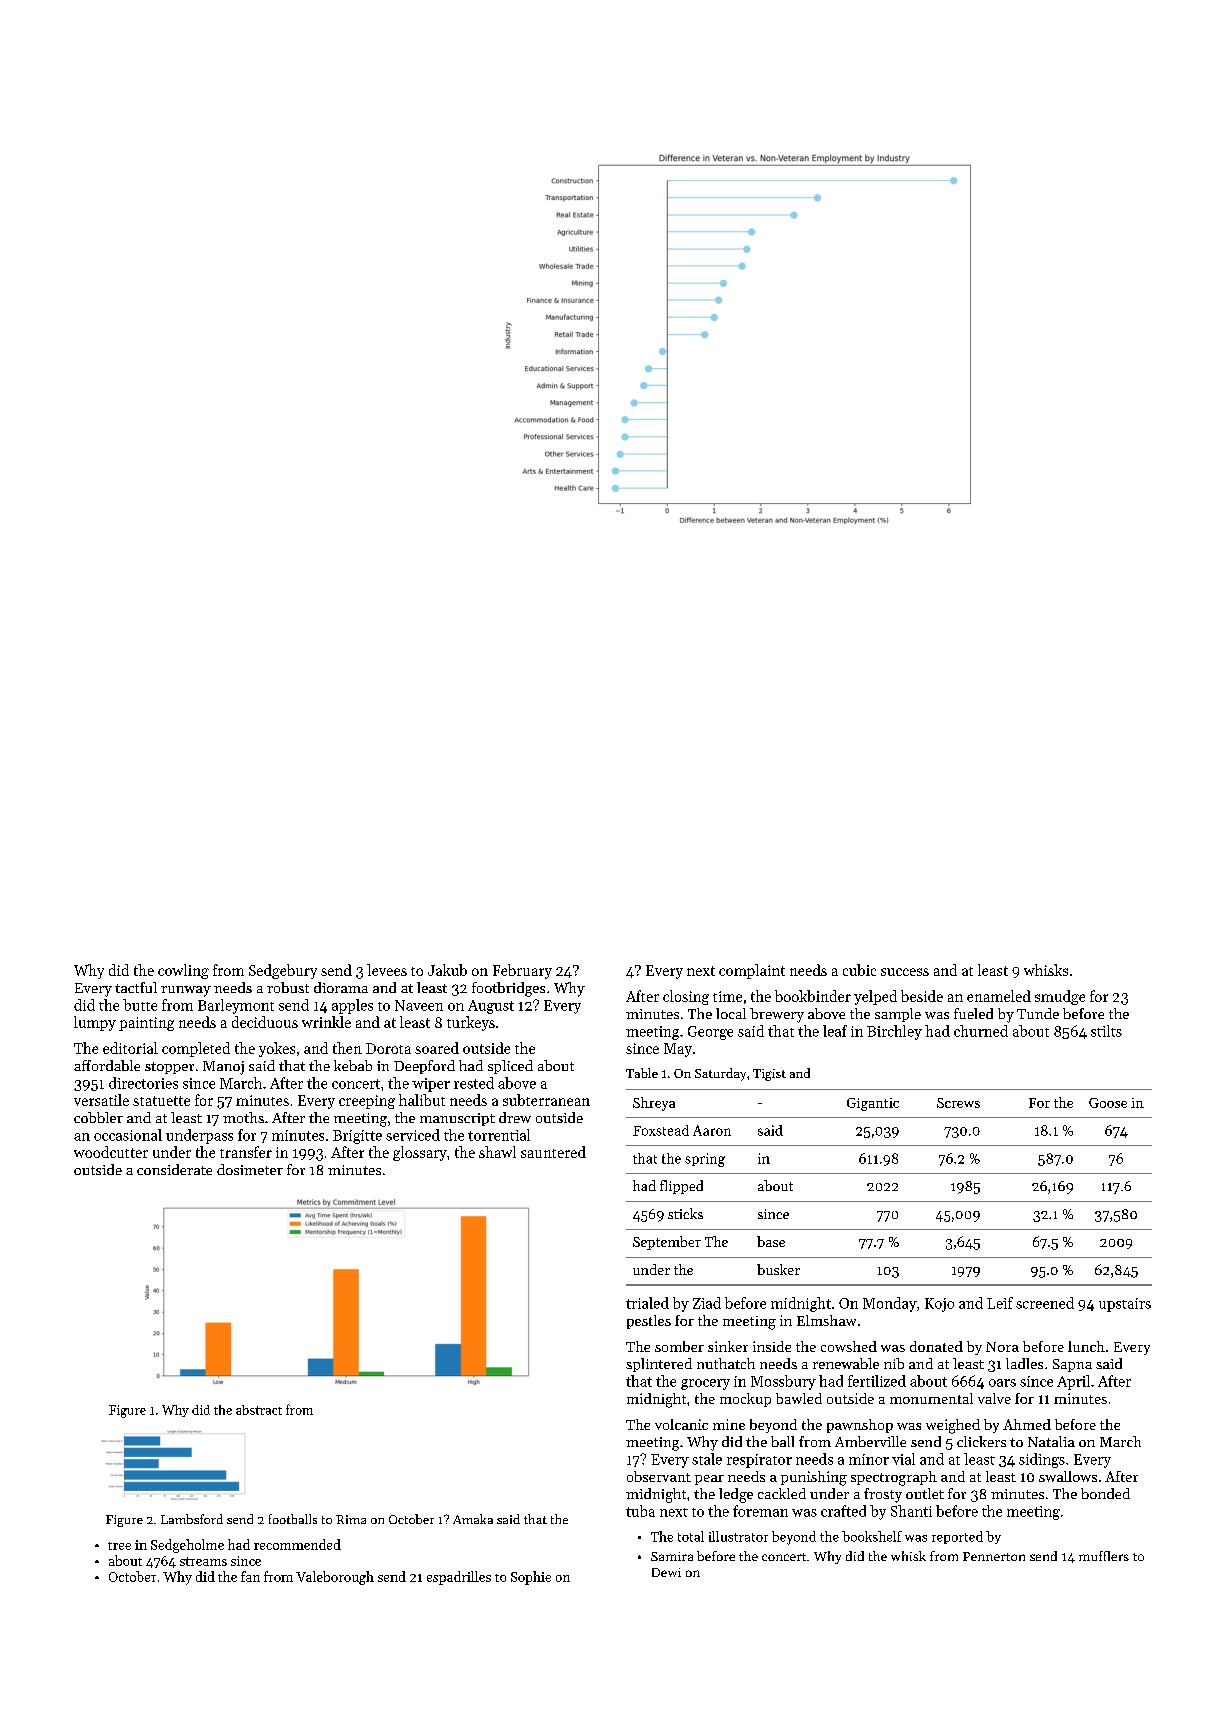  I want to click on cobbler, so click(98, 1117).
